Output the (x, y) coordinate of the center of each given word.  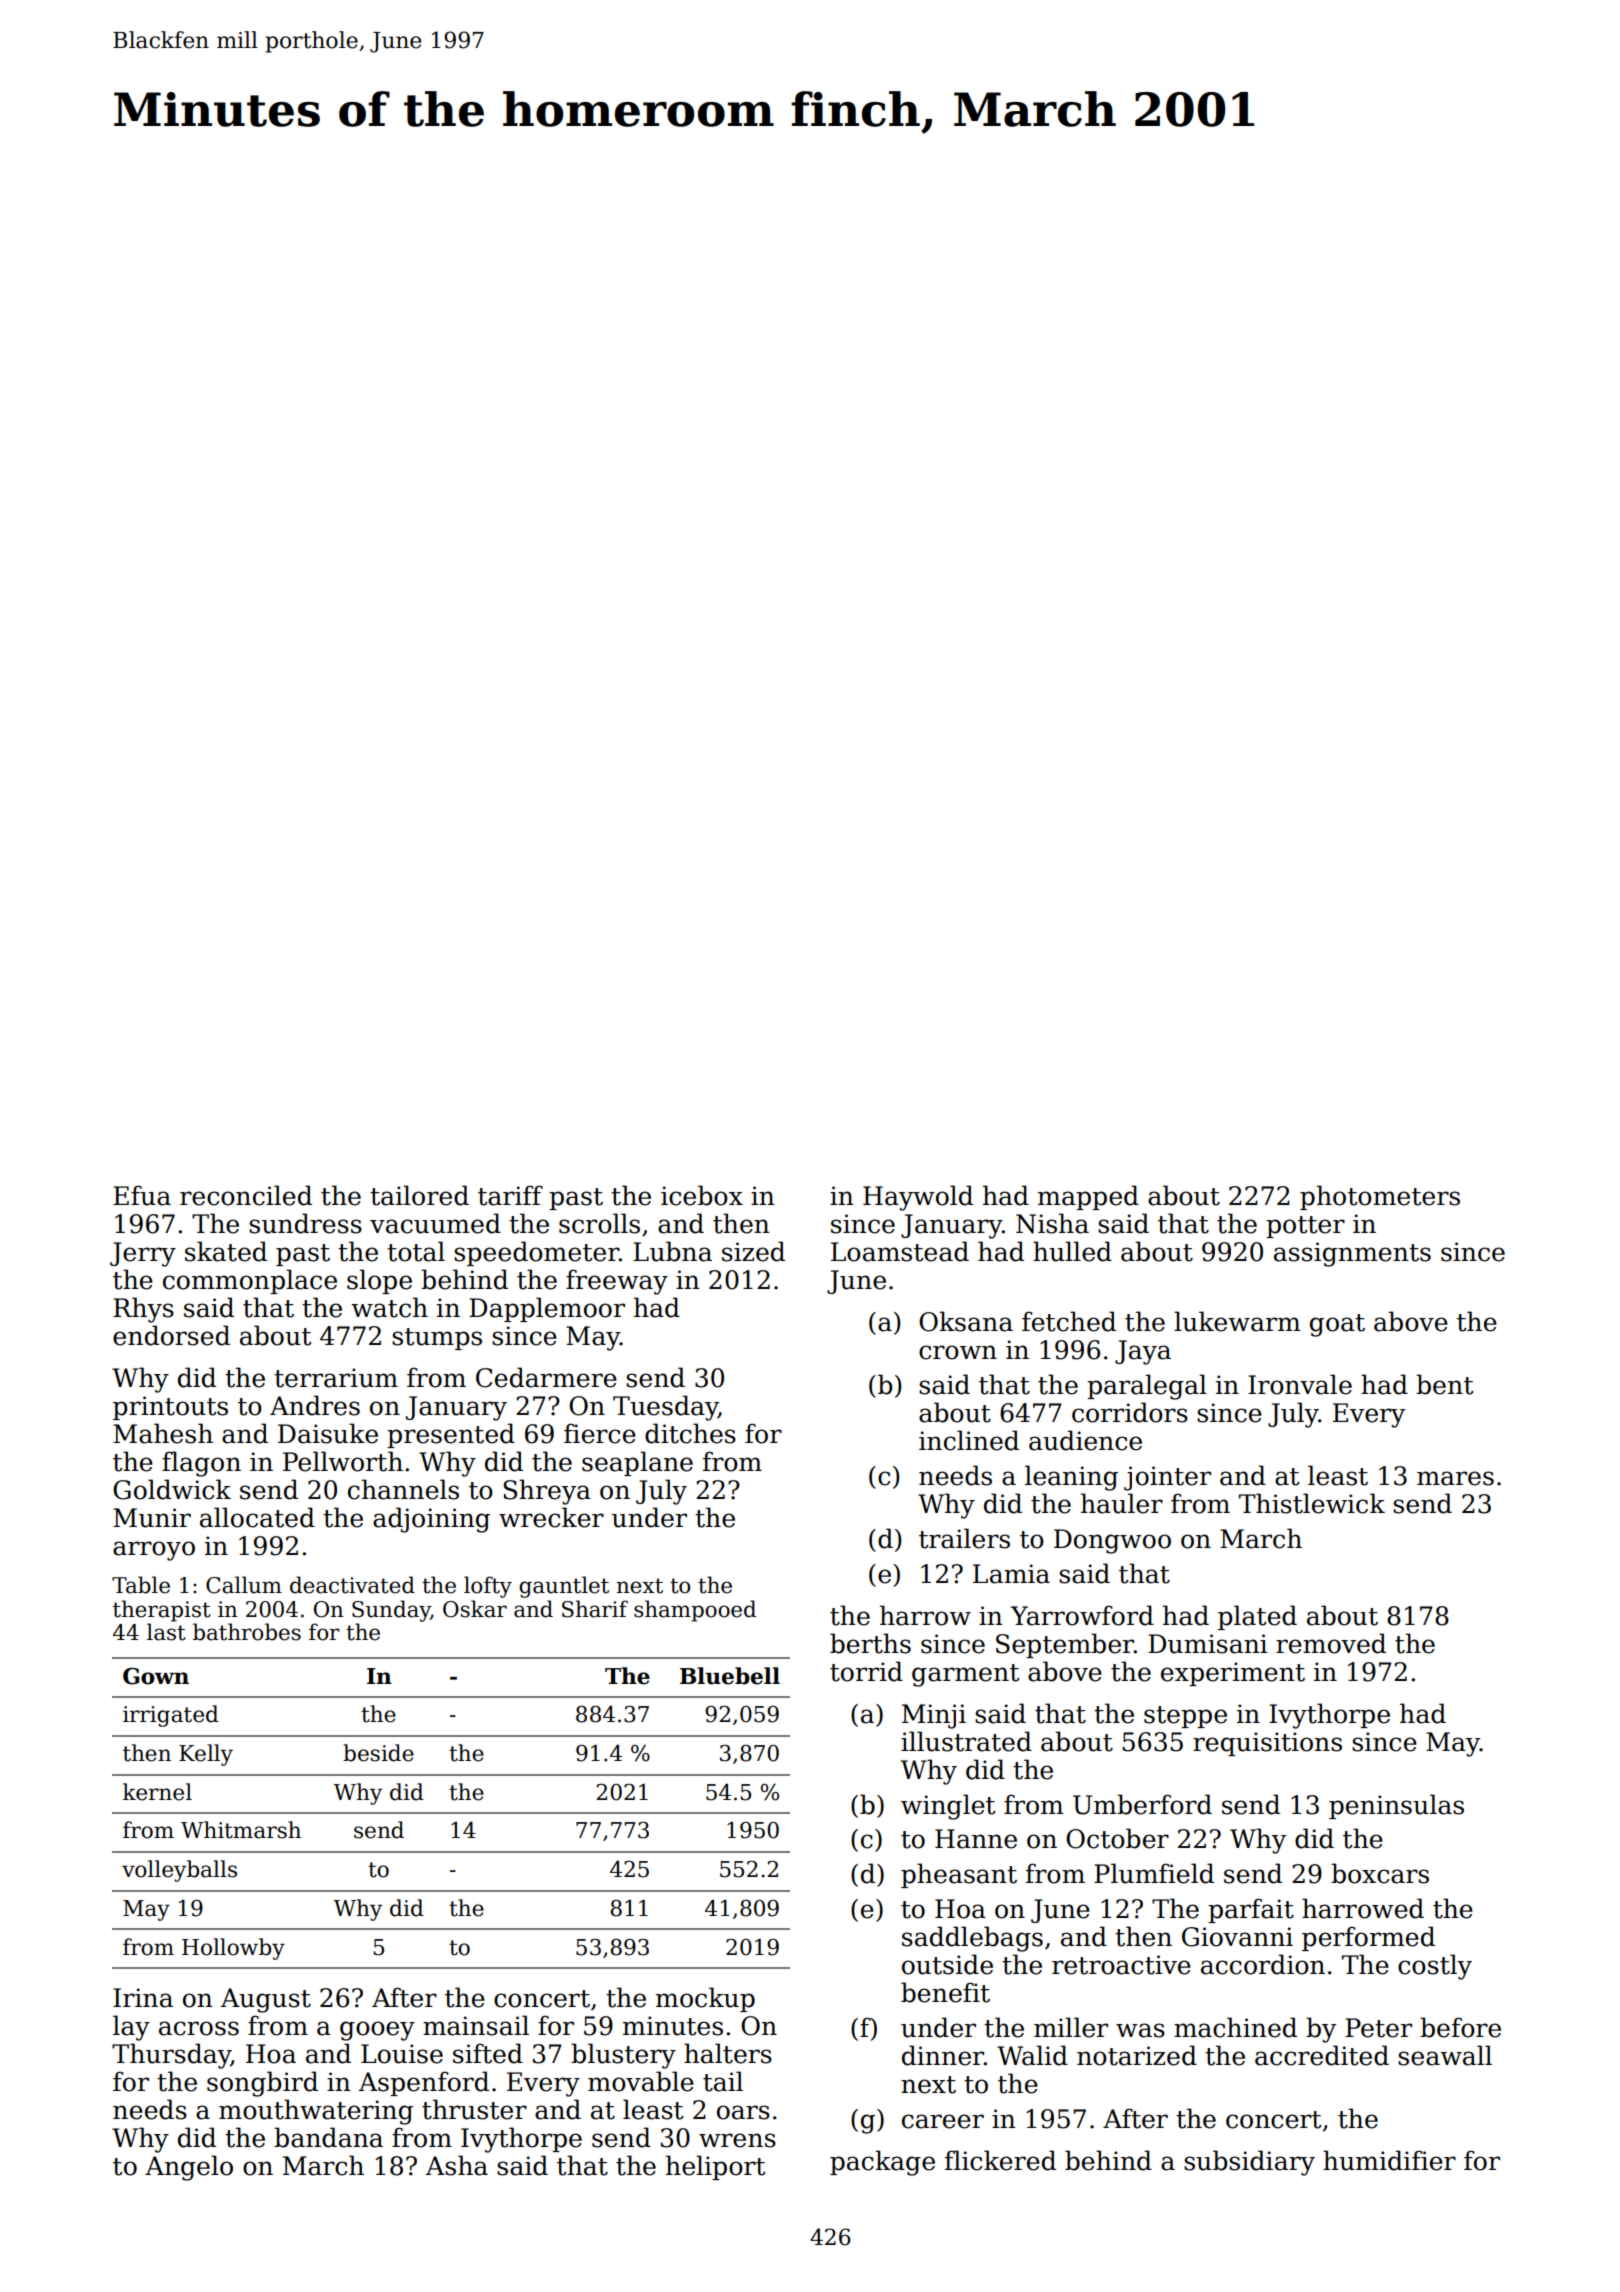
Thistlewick (1312, 1503)
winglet (948, 1807)
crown (958, 1352)
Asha (457, 2165)
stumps (437, 1339)
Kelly (206, 1755)
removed (1331, 1643)
